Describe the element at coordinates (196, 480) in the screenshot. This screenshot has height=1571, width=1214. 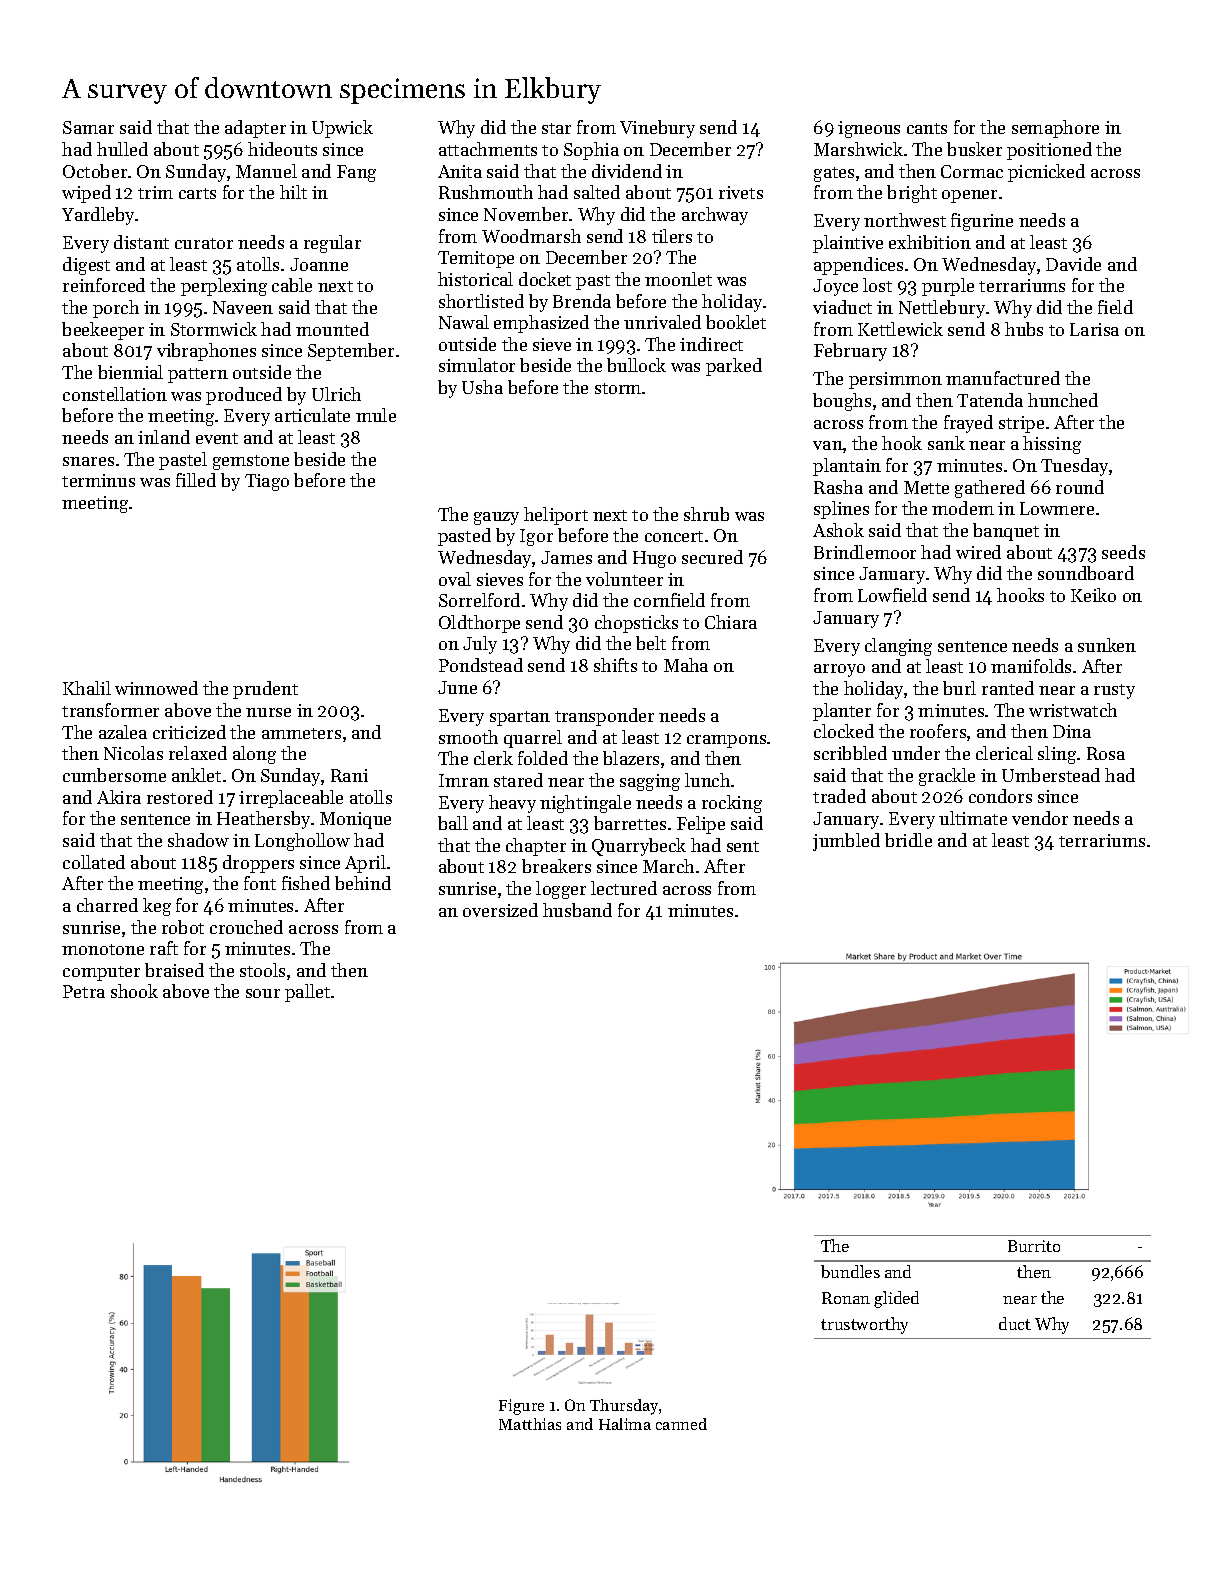
I see `filled` at that location.
